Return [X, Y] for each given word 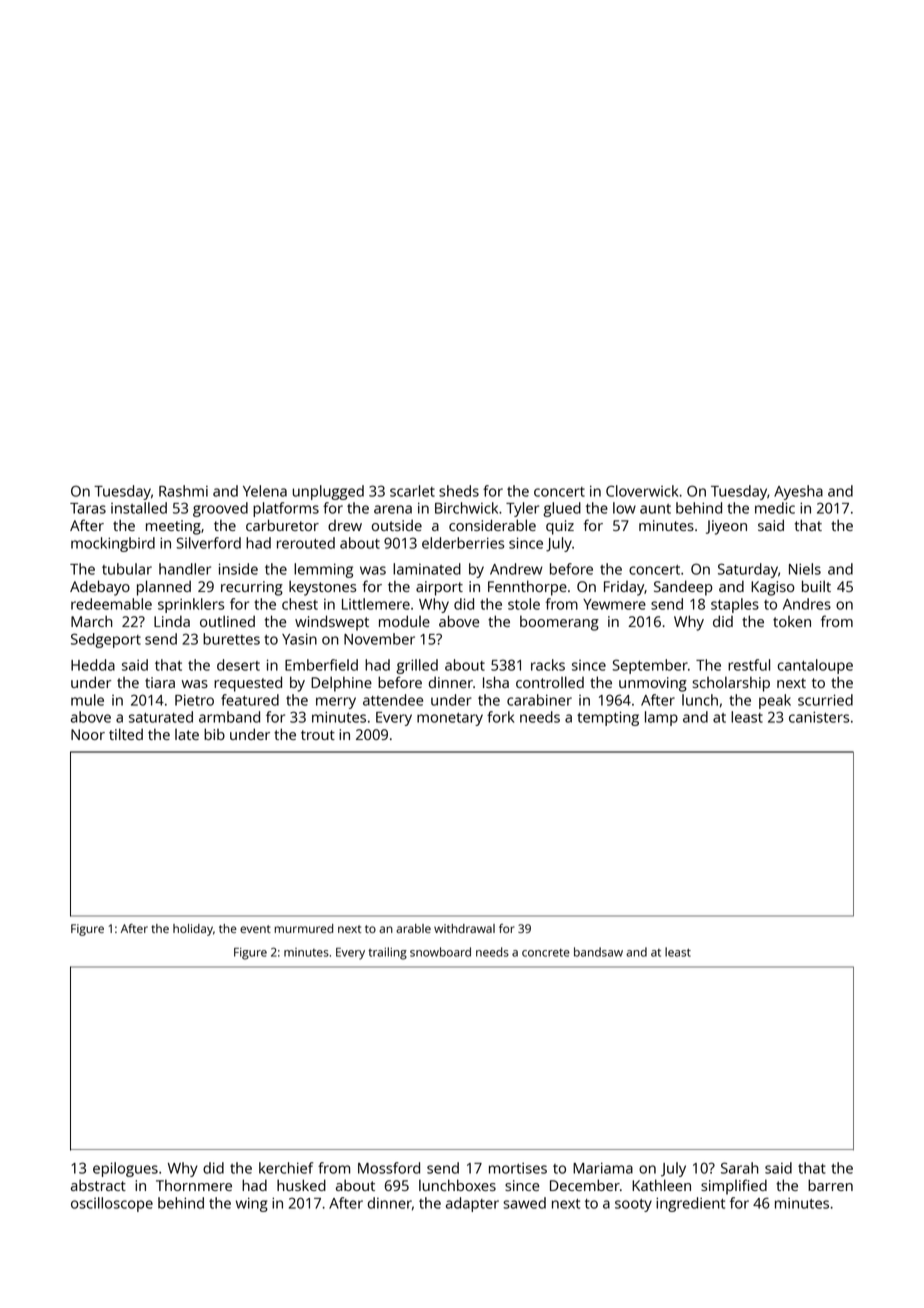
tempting [608, 718]
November [379, 639]
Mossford [389, 1168]
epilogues [125, 1169]
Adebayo [100, 588]
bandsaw [598, 952]
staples [735, 605]
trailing [387, 953]
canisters [819, 717]
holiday [193, 930]
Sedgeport [106, 640]
